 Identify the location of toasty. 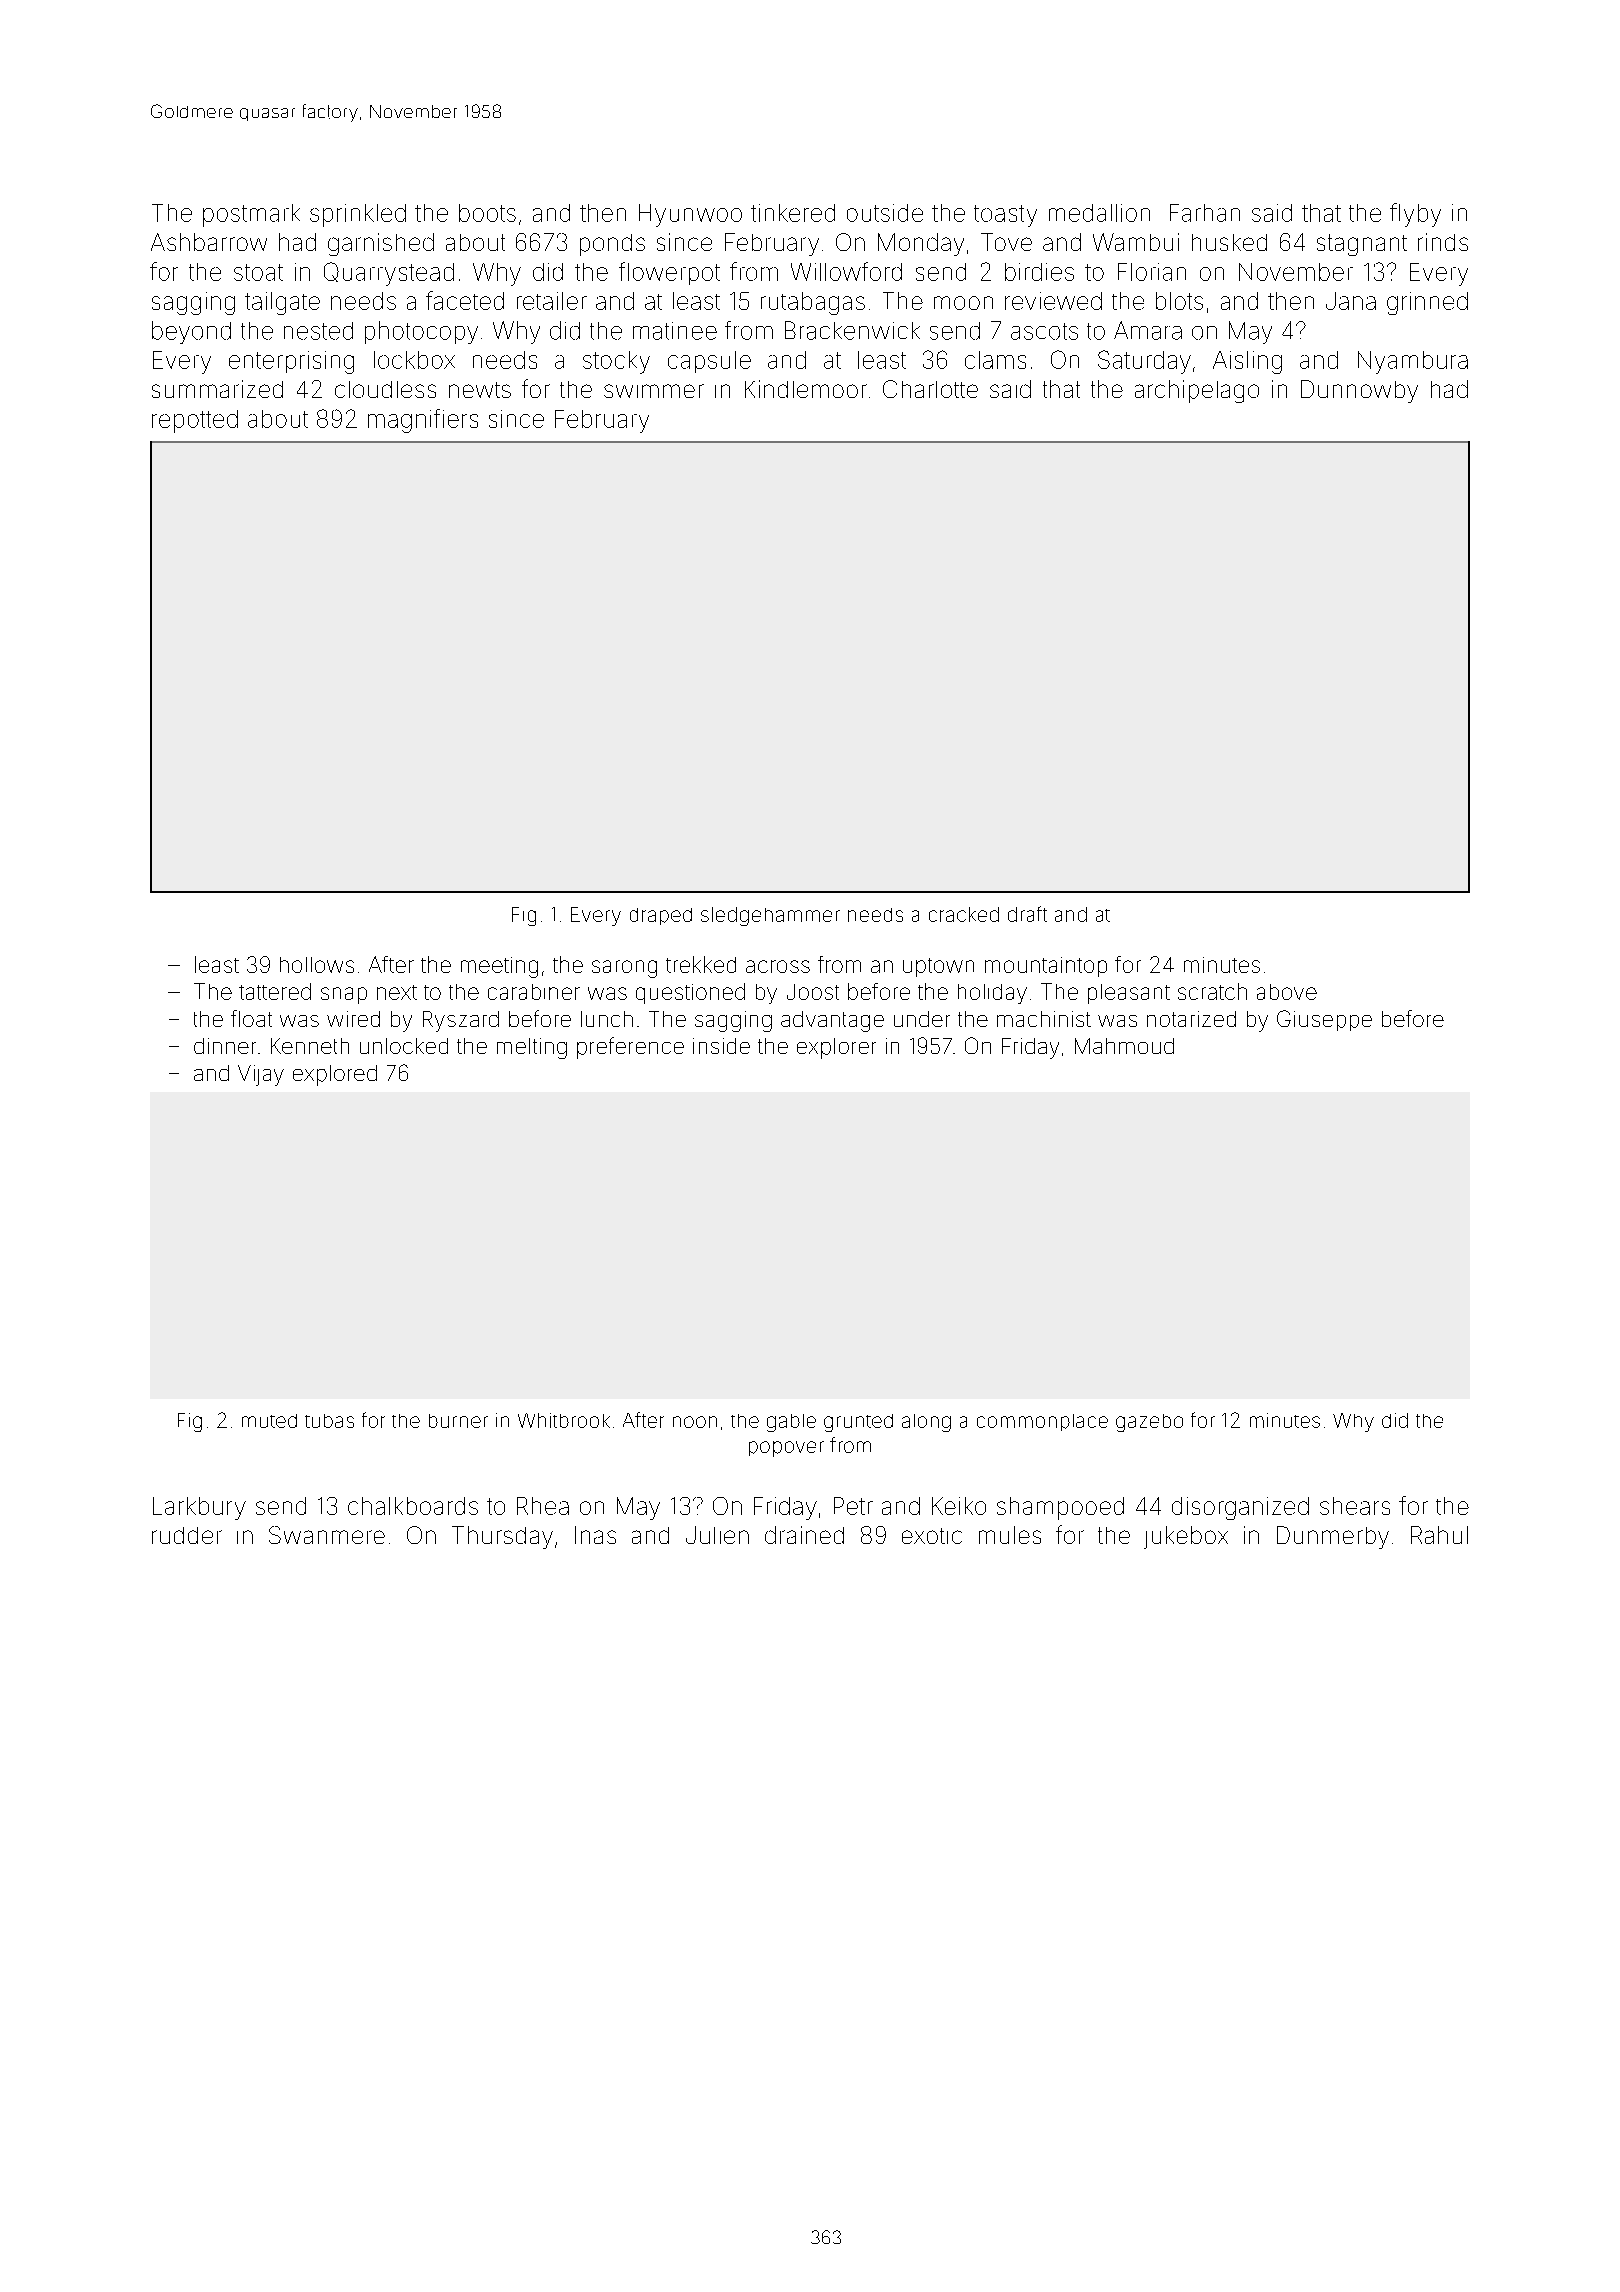
(1005, 216).
